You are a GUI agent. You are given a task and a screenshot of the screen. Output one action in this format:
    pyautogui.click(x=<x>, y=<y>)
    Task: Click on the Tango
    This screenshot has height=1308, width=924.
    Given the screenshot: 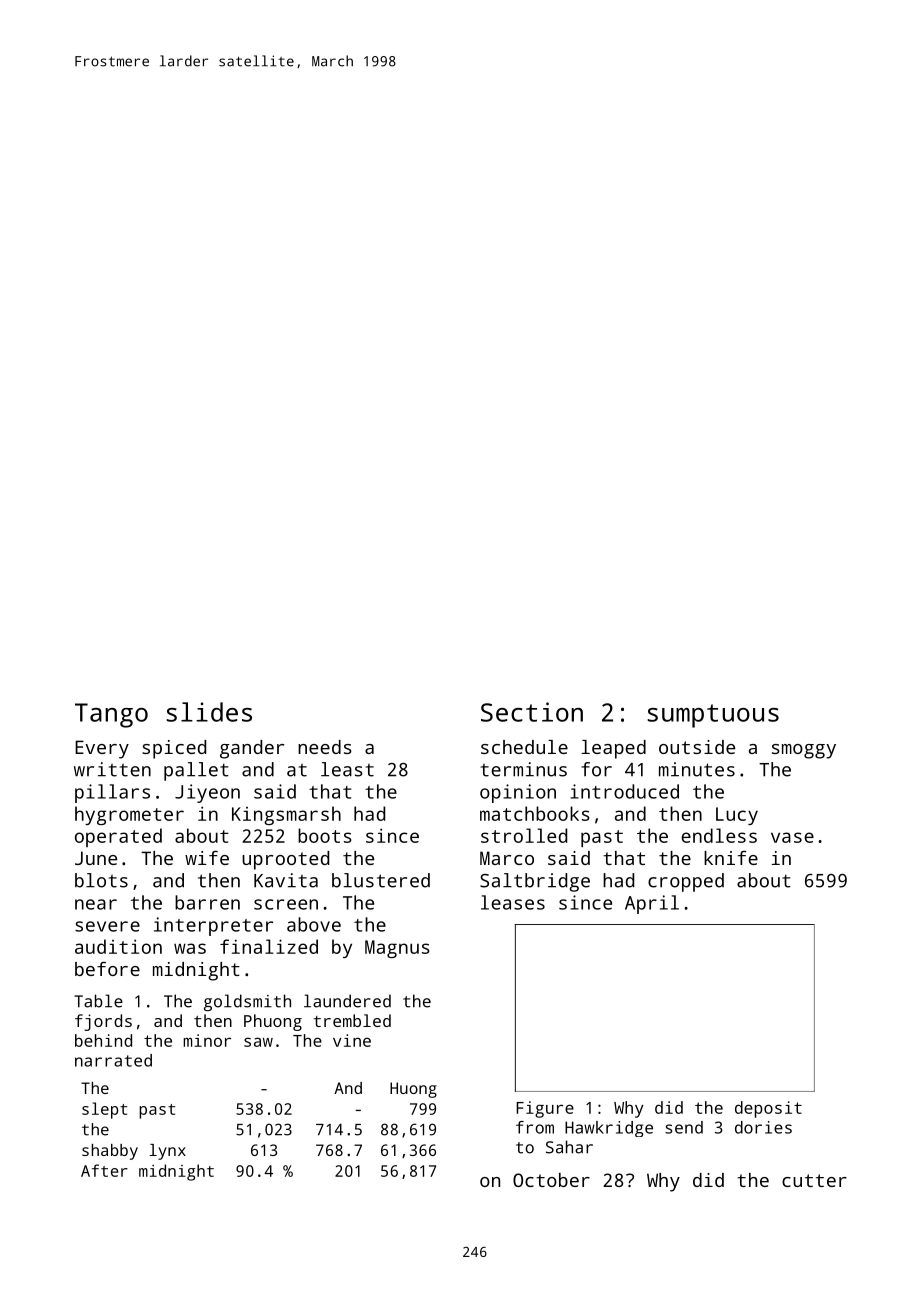 What is the action you would take?
    pyautogui.click(x=111, y=715)
